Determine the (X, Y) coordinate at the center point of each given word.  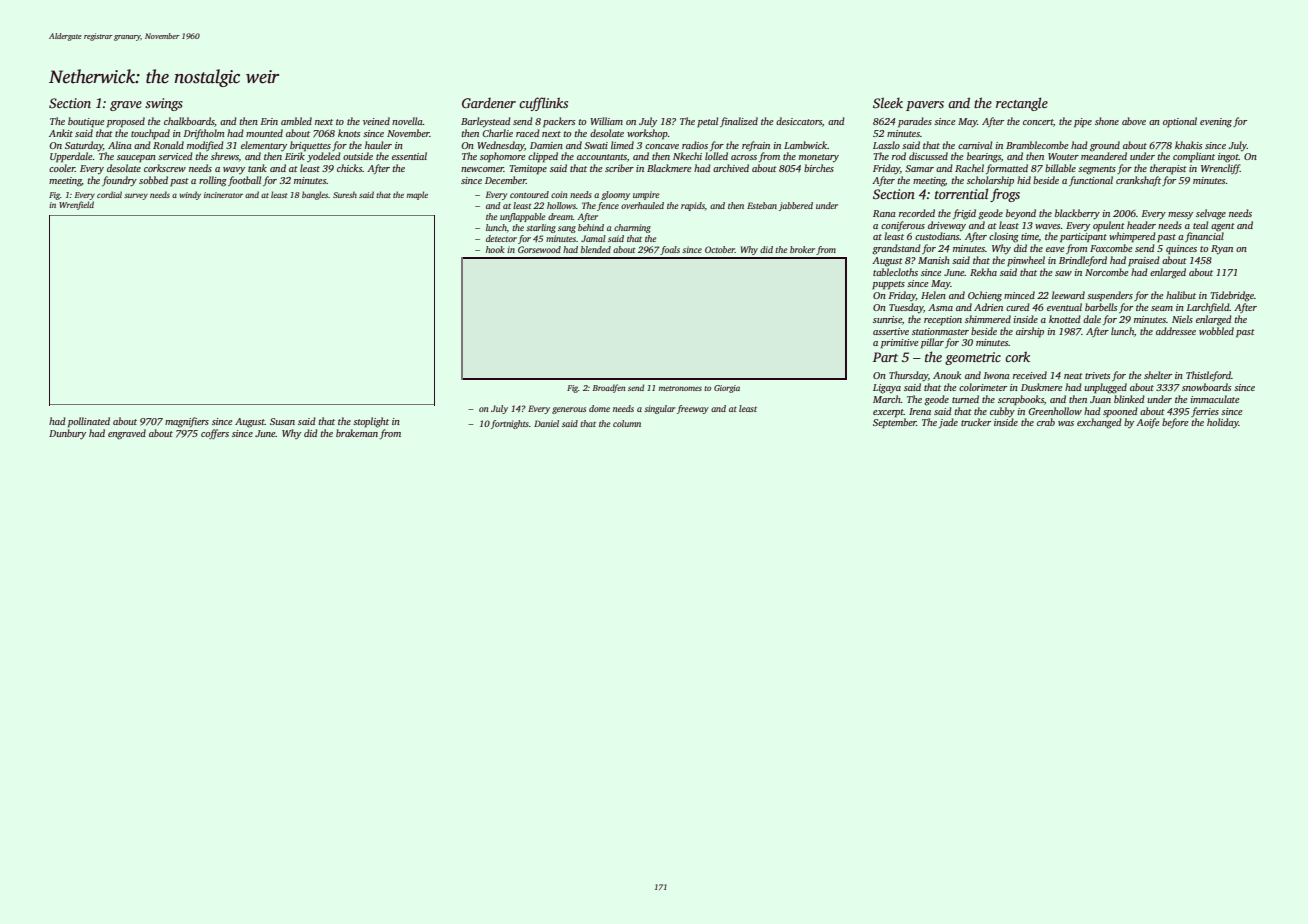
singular (660, 409)
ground (1105, 146)
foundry (119, 181)
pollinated (89, 422)
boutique (86, 122)
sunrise (887, 319)
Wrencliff (1220, 169)
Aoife (1147, 423)
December (505, 180)
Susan (282, 421)
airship (1030, 332)
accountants (602, 157)
